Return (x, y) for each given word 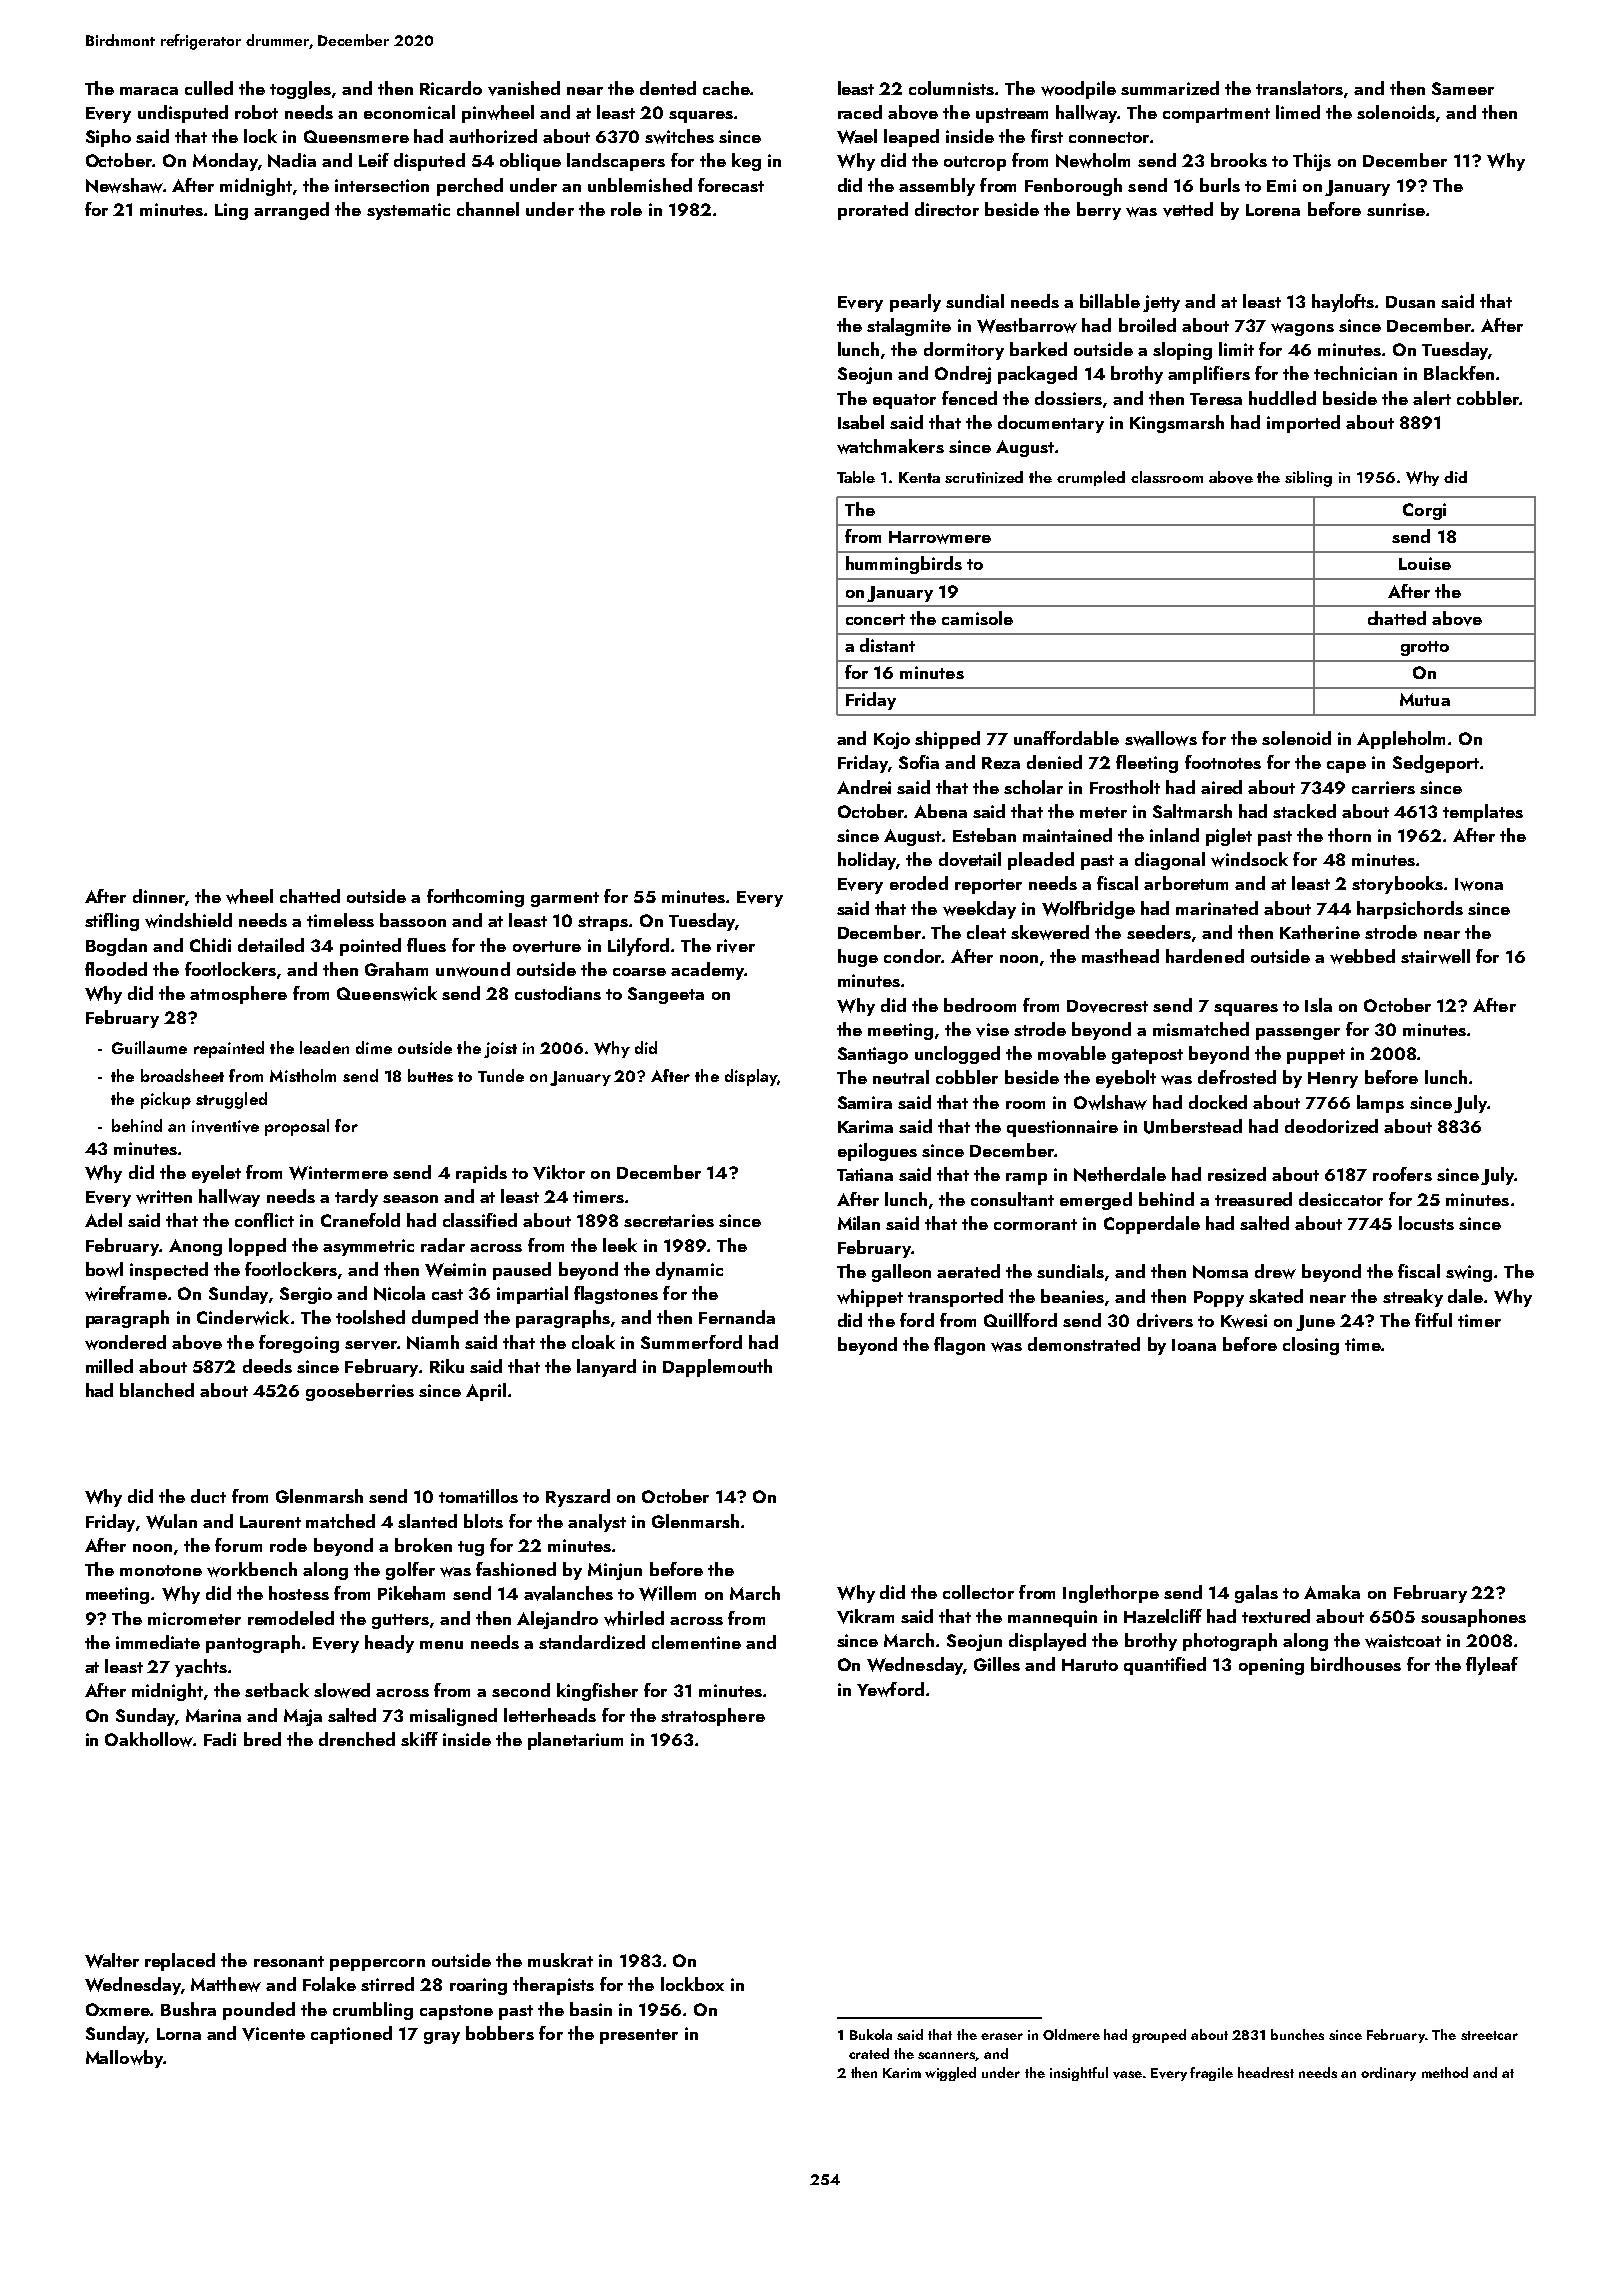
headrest (1266, 2072)
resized (1237, 1174)
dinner (159, 896)
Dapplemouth (717, 1368)
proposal (297, 1127)
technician (1355, 373)
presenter (639, 2036)
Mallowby (124, 2059)
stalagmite (909, 327)
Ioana (1194, 1345)
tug (471, 1548)
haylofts (1343, 303)
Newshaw (124, 185)
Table (856, 477)
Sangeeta (666, 995)
